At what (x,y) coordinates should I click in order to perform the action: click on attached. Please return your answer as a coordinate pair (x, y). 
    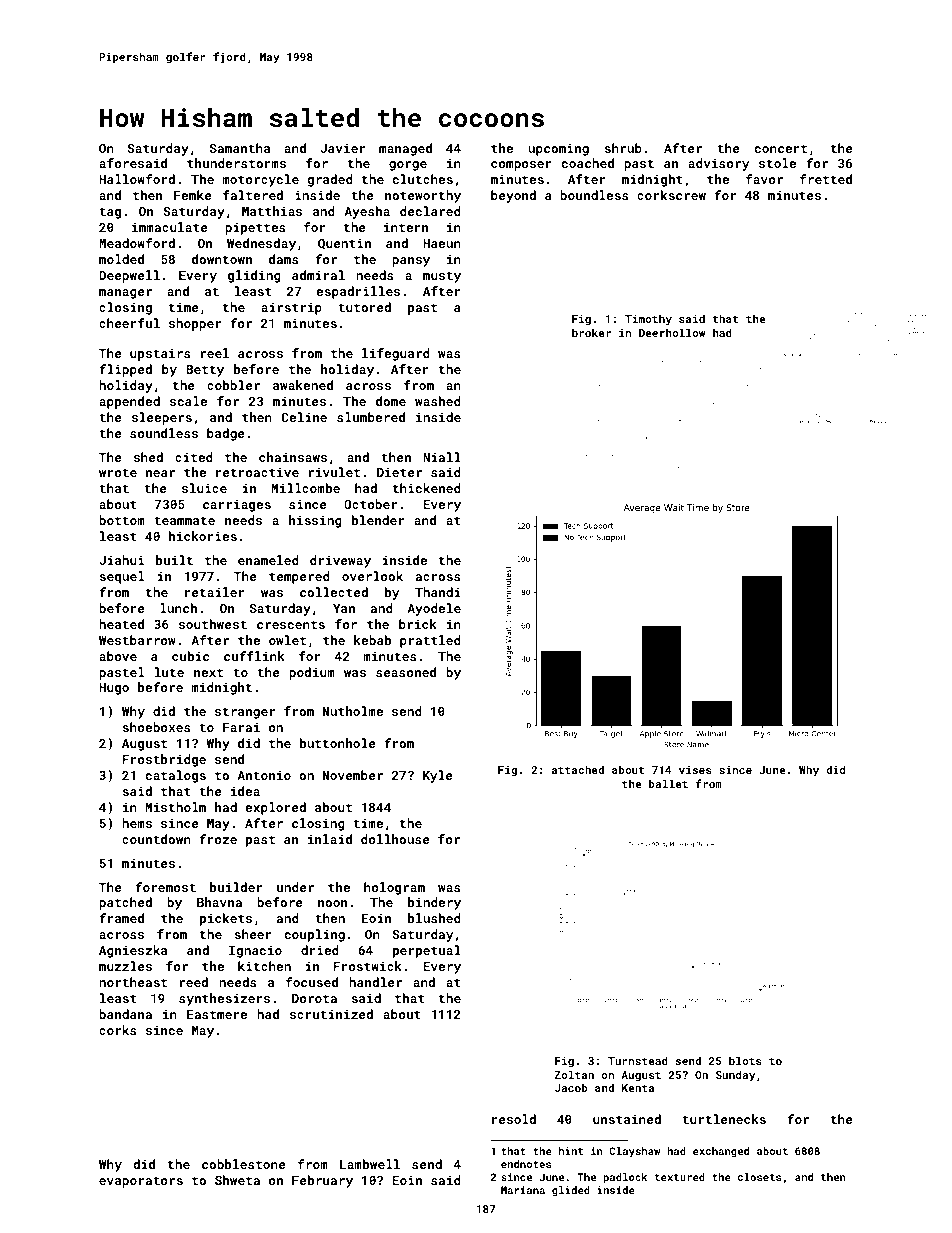
    Looking at the image, I should click on (578, 769).
